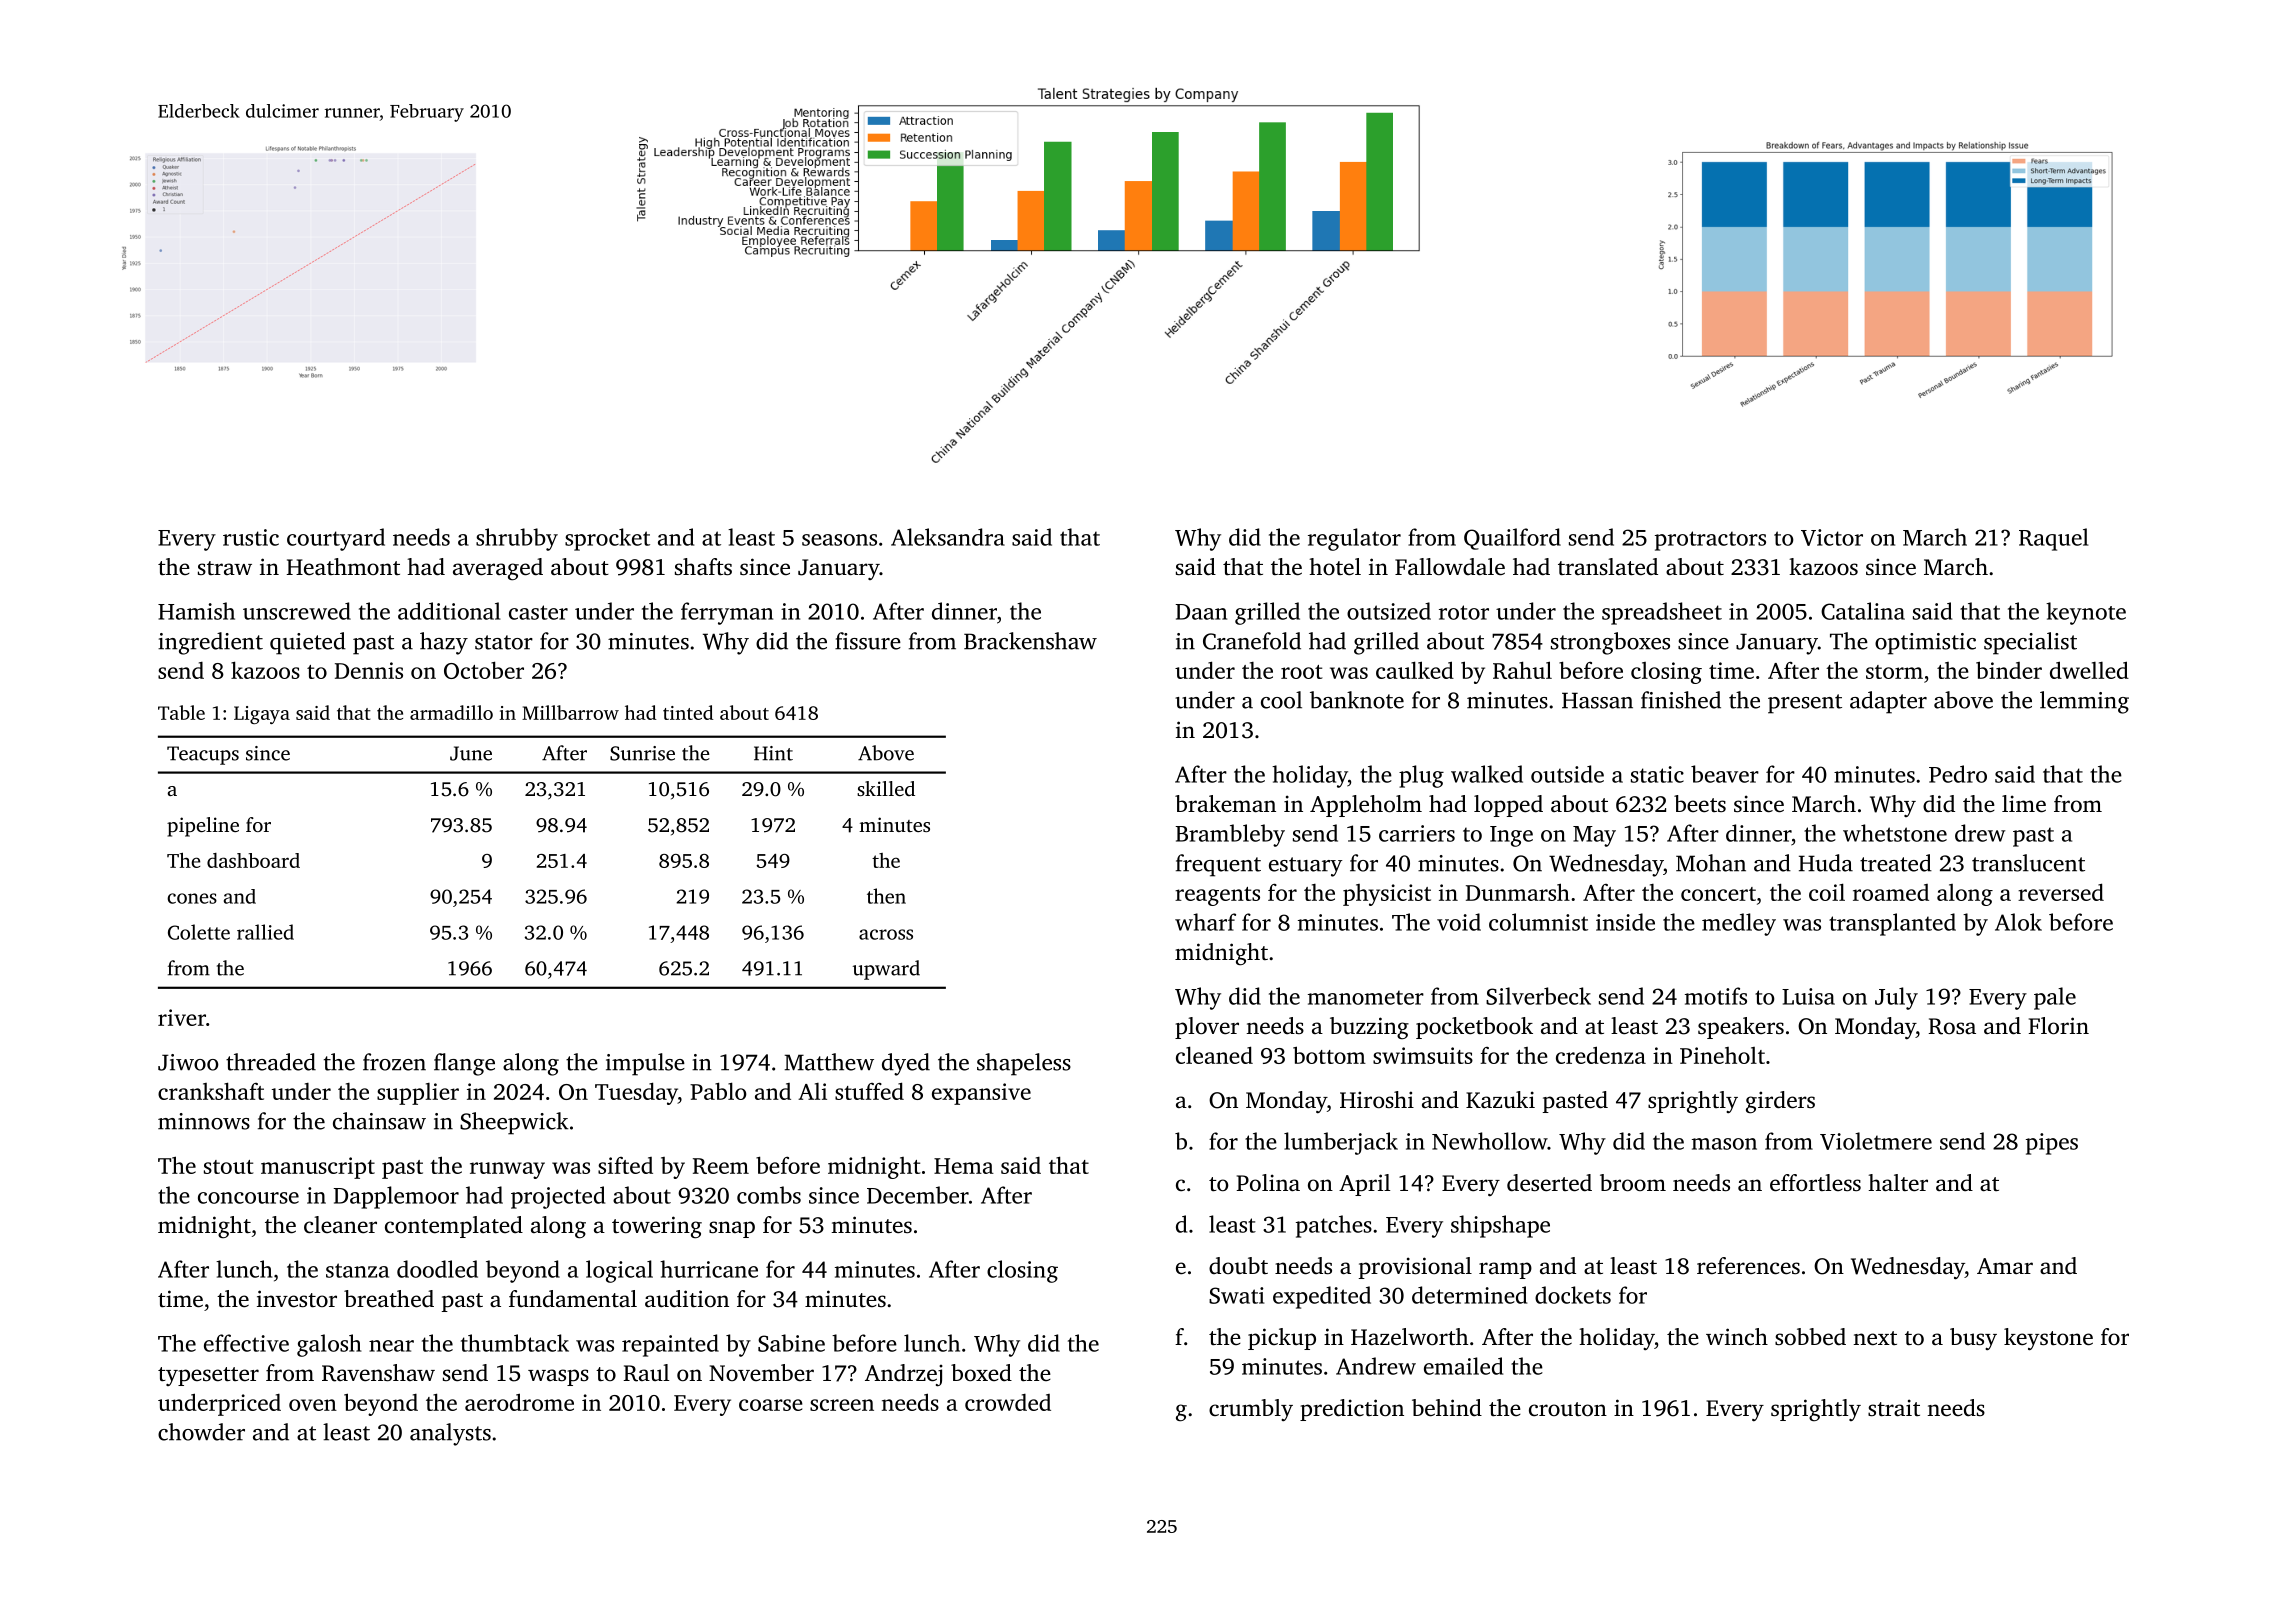 This image has height=1620, width=2292. What do you see at coordinates (1958, 774) in the image?
I see `Pedro` at bounding box center [1958, 774].
